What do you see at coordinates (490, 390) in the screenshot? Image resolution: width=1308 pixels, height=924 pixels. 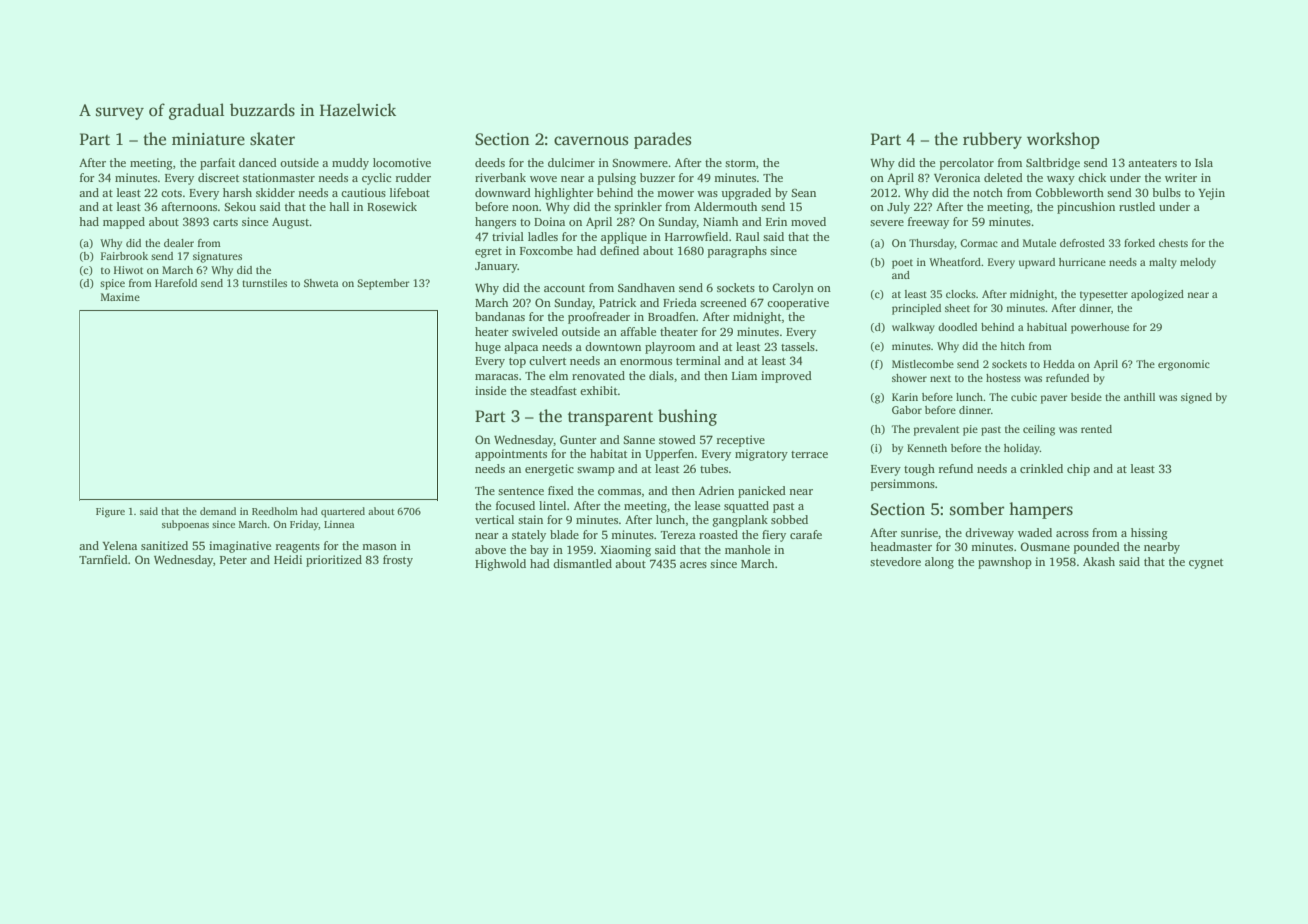 I see `inside` at bounding box center [490, 390].
